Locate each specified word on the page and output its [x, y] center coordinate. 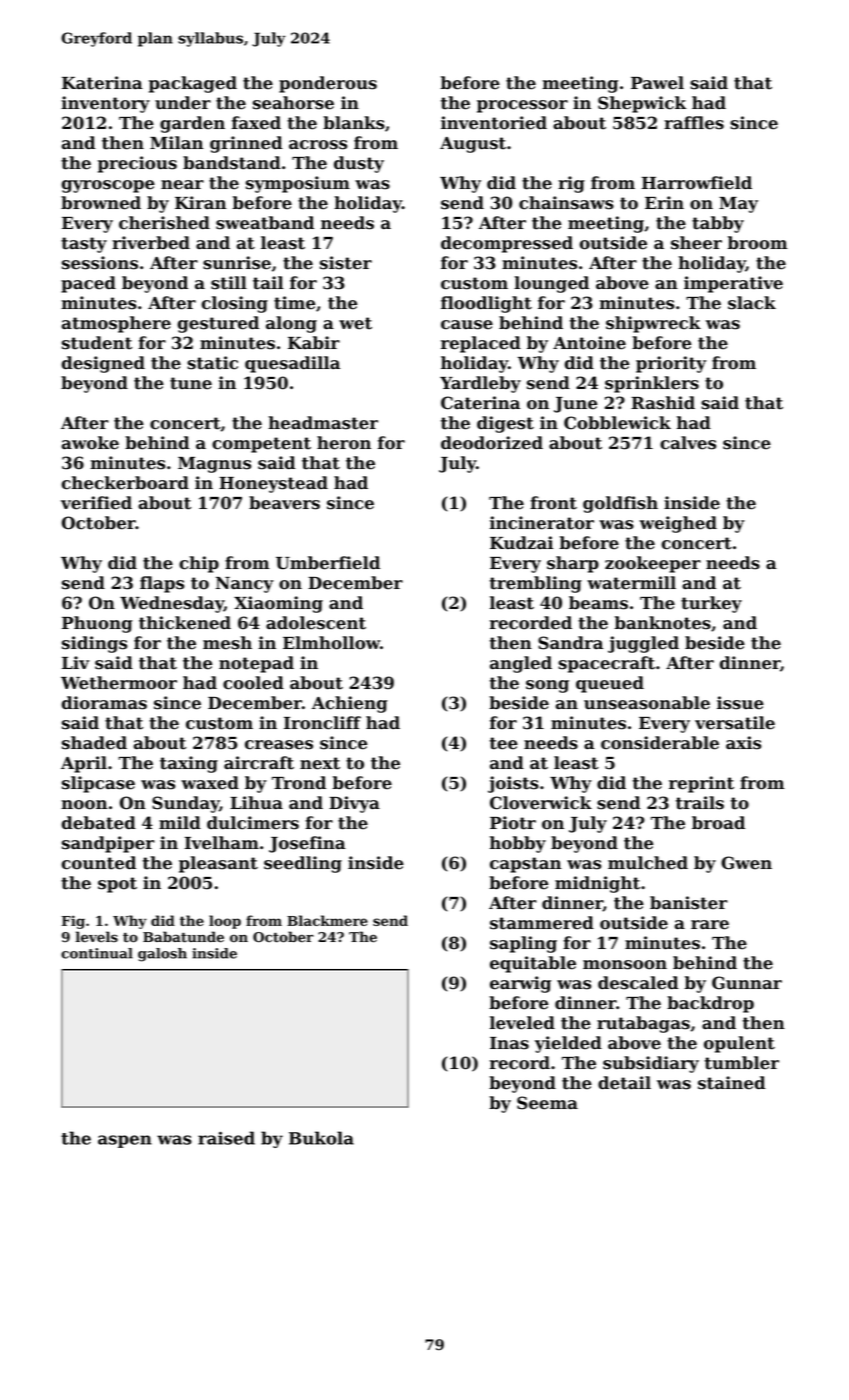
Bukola [321, 1138]
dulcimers [253, 823]
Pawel [657, 83]
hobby [518, 844]
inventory [105, 104]
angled [521, 664]
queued [610, 684]
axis [743, 743]
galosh [162, 955]
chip [199, 564]
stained [731, 1083]
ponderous [328, 84]
